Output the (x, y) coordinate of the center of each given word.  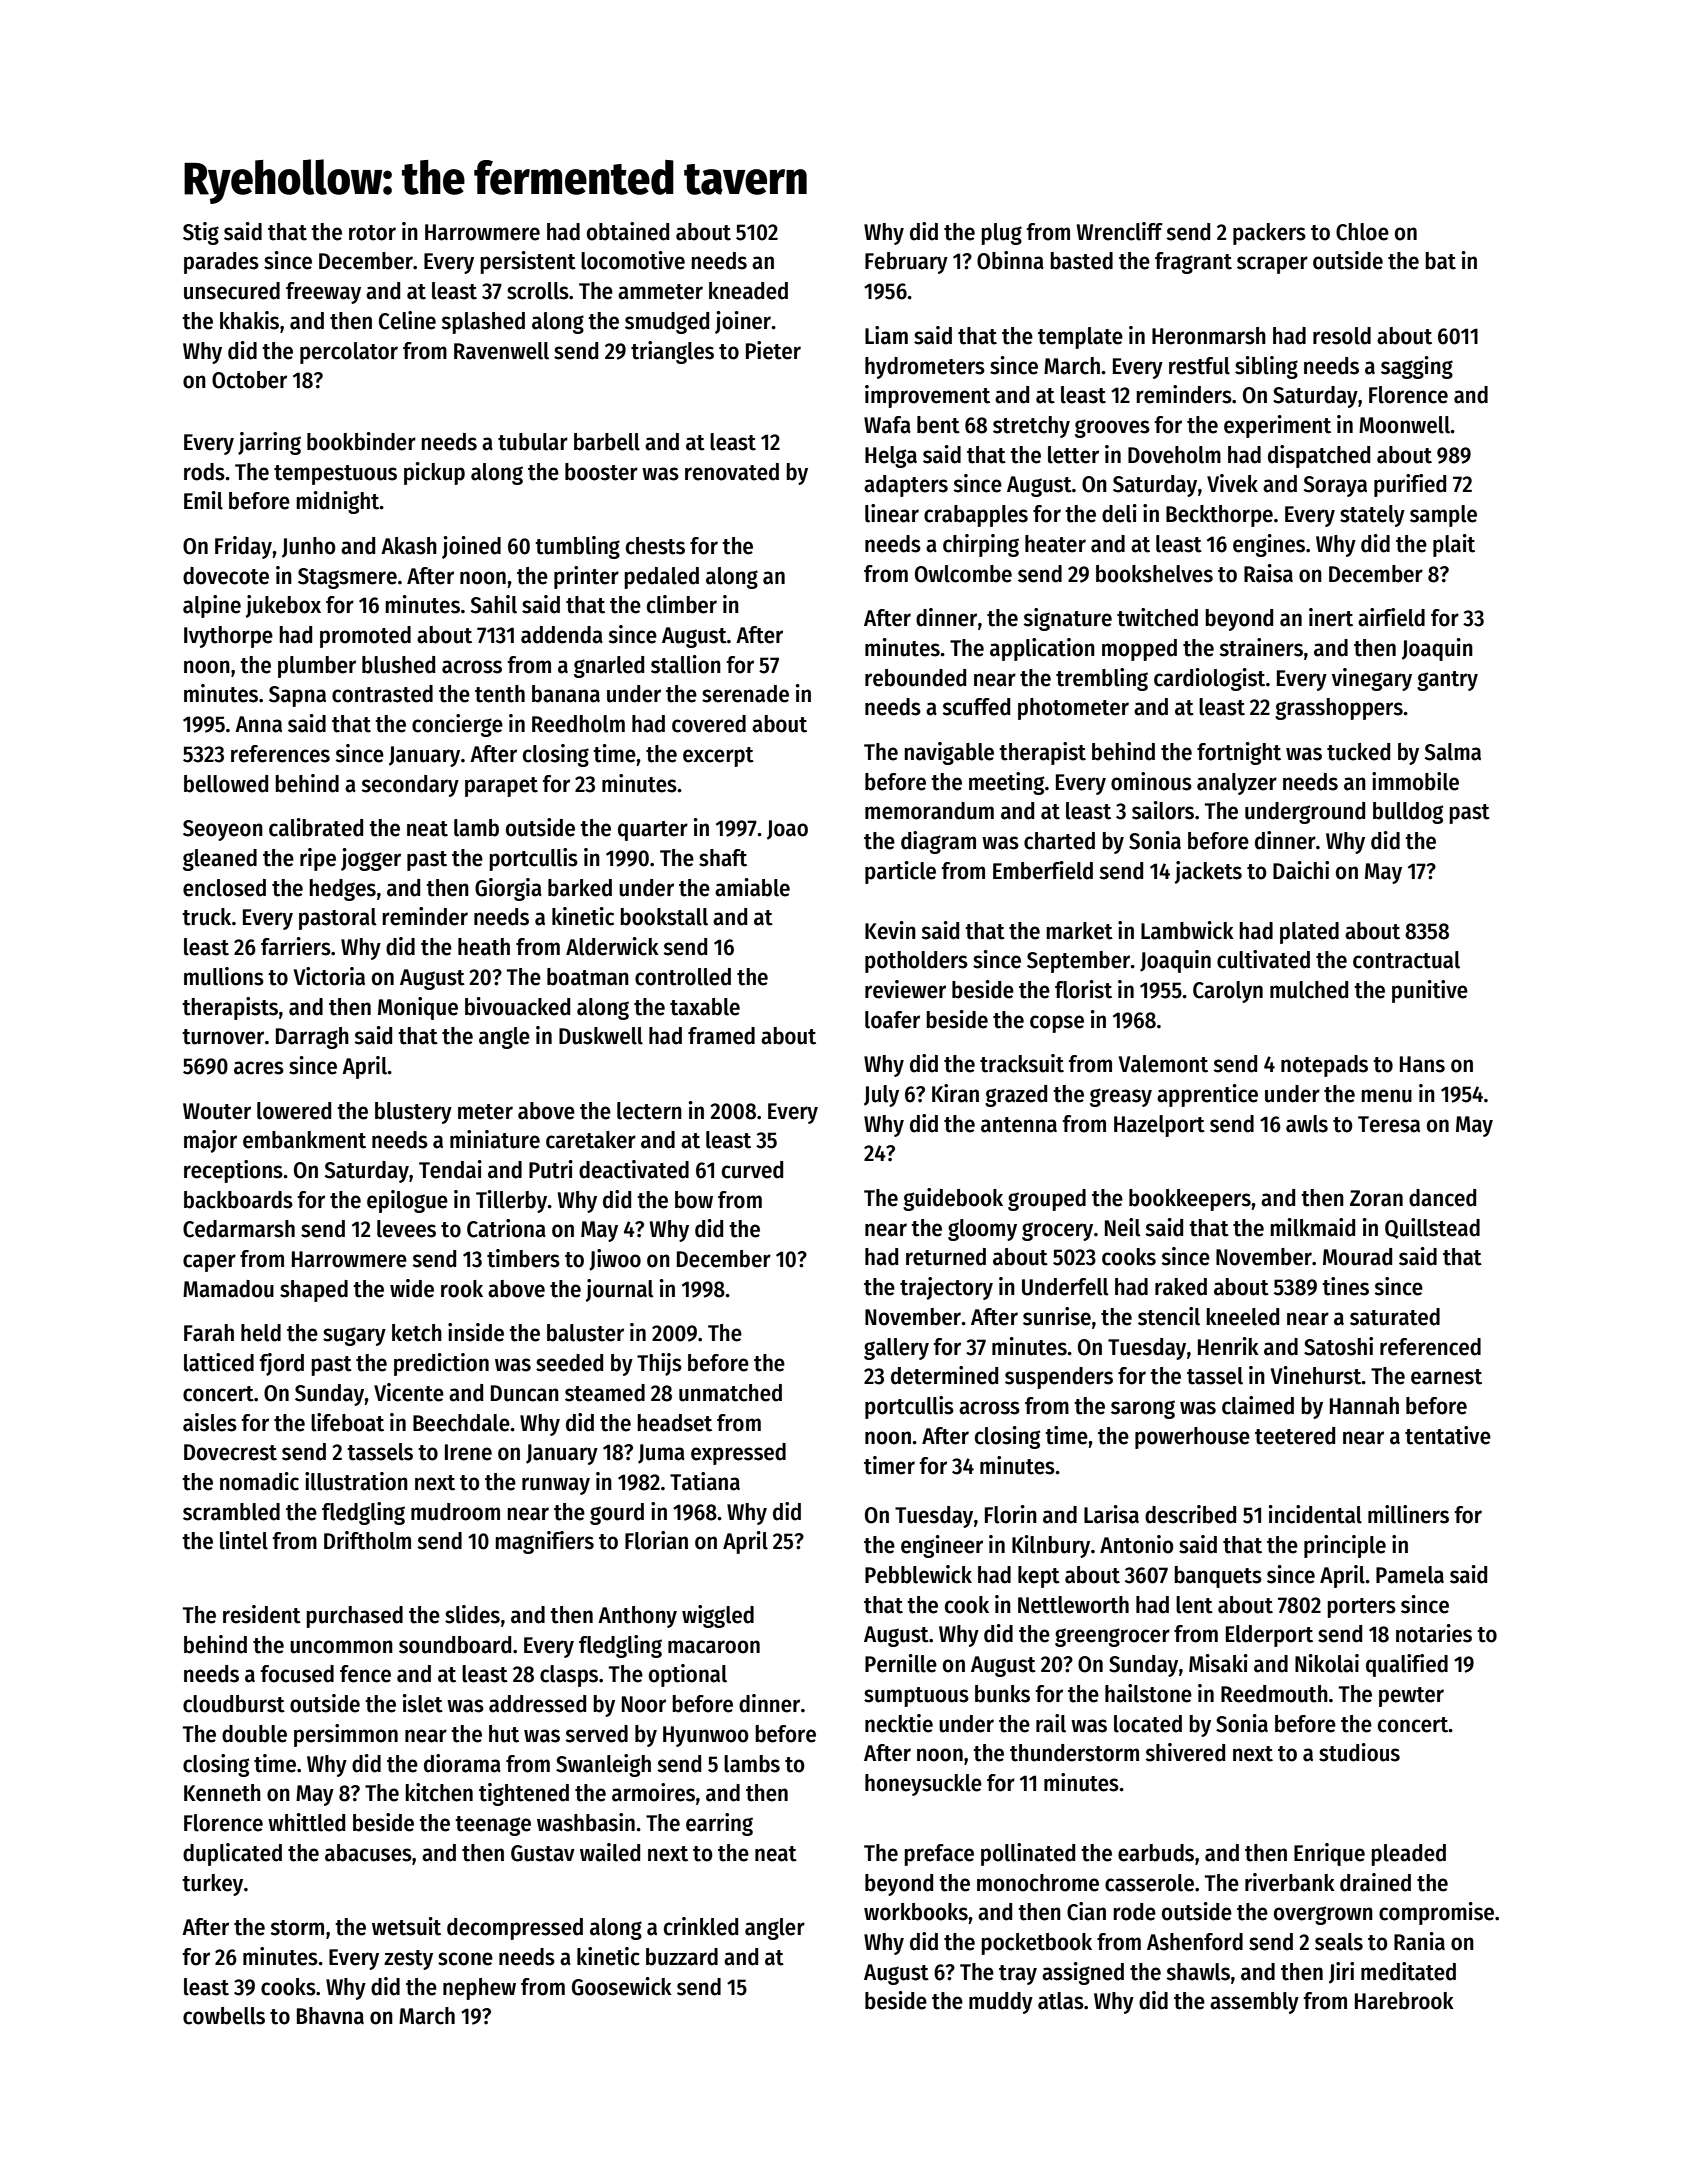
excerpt (718, 757)
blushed (398, 665)
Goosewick (622, 1986)
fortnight (1239, 753)
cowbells (224, 2016)
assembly (1254, 2003)
